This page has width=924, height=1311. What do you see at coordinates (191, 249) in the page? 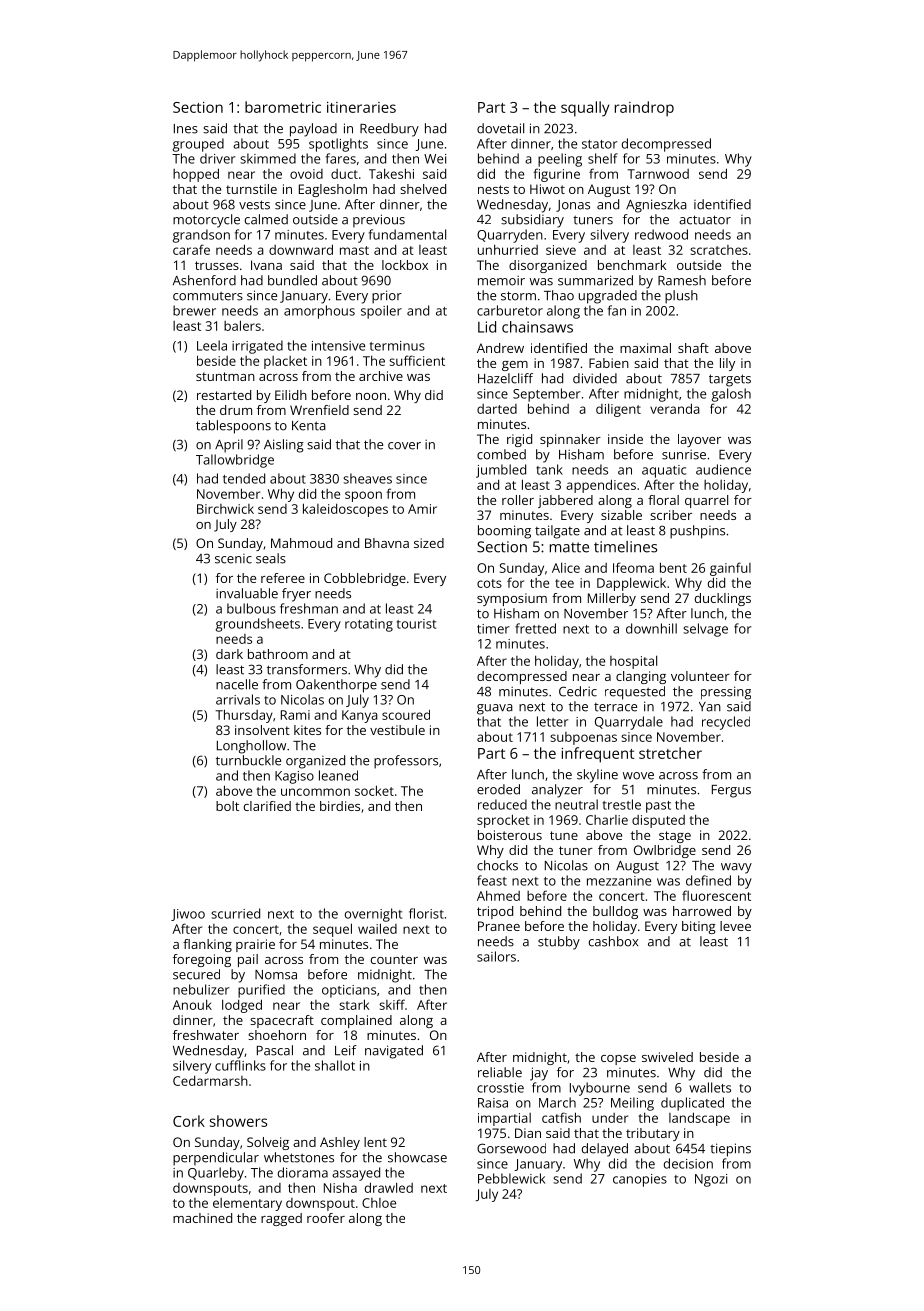
I see `carafe` at bounding box center [191, 249].
